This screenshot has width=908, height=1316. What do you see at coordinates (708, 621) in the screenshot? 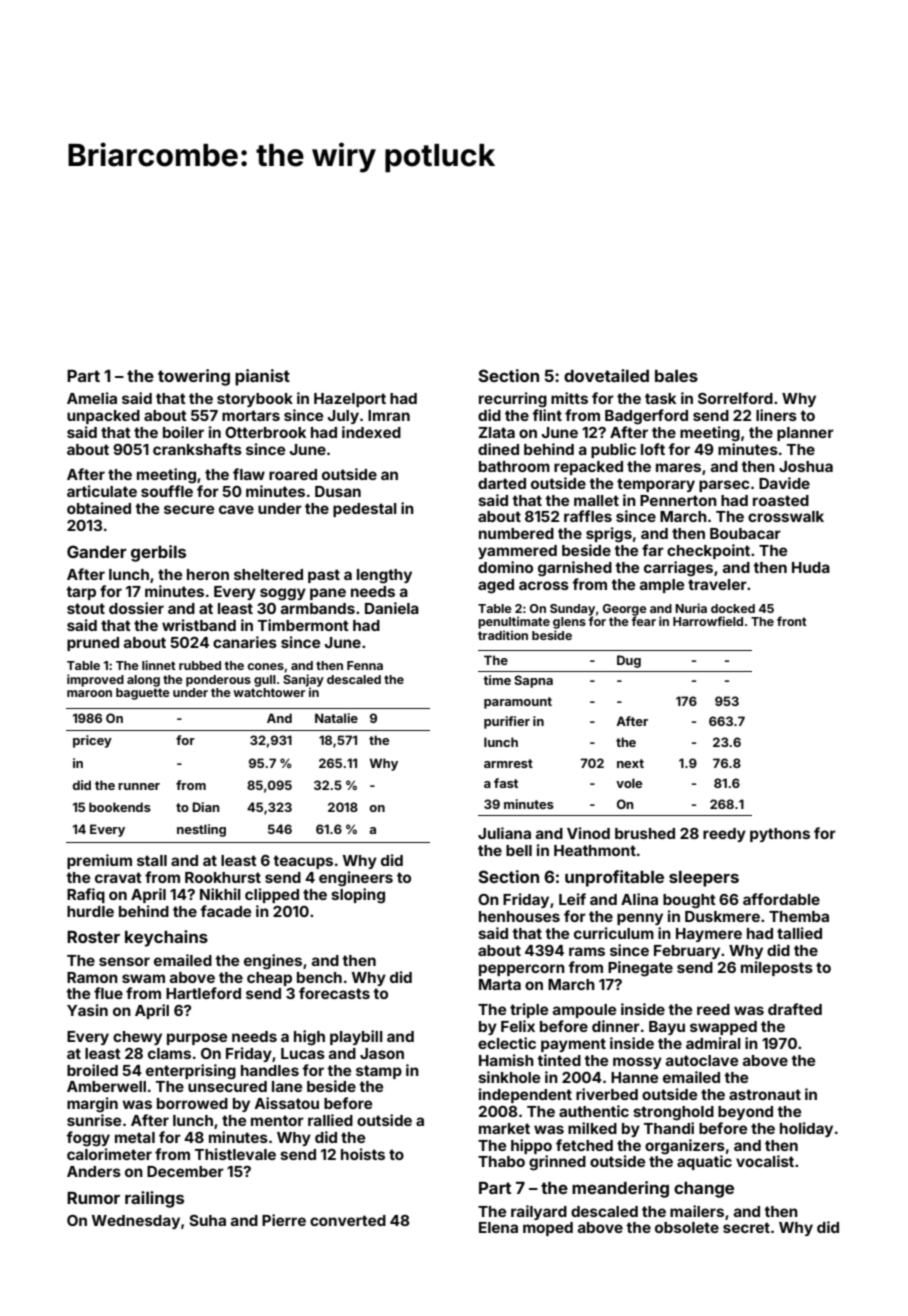
I see `Harrowfield` at bounding box center [708, 621].
